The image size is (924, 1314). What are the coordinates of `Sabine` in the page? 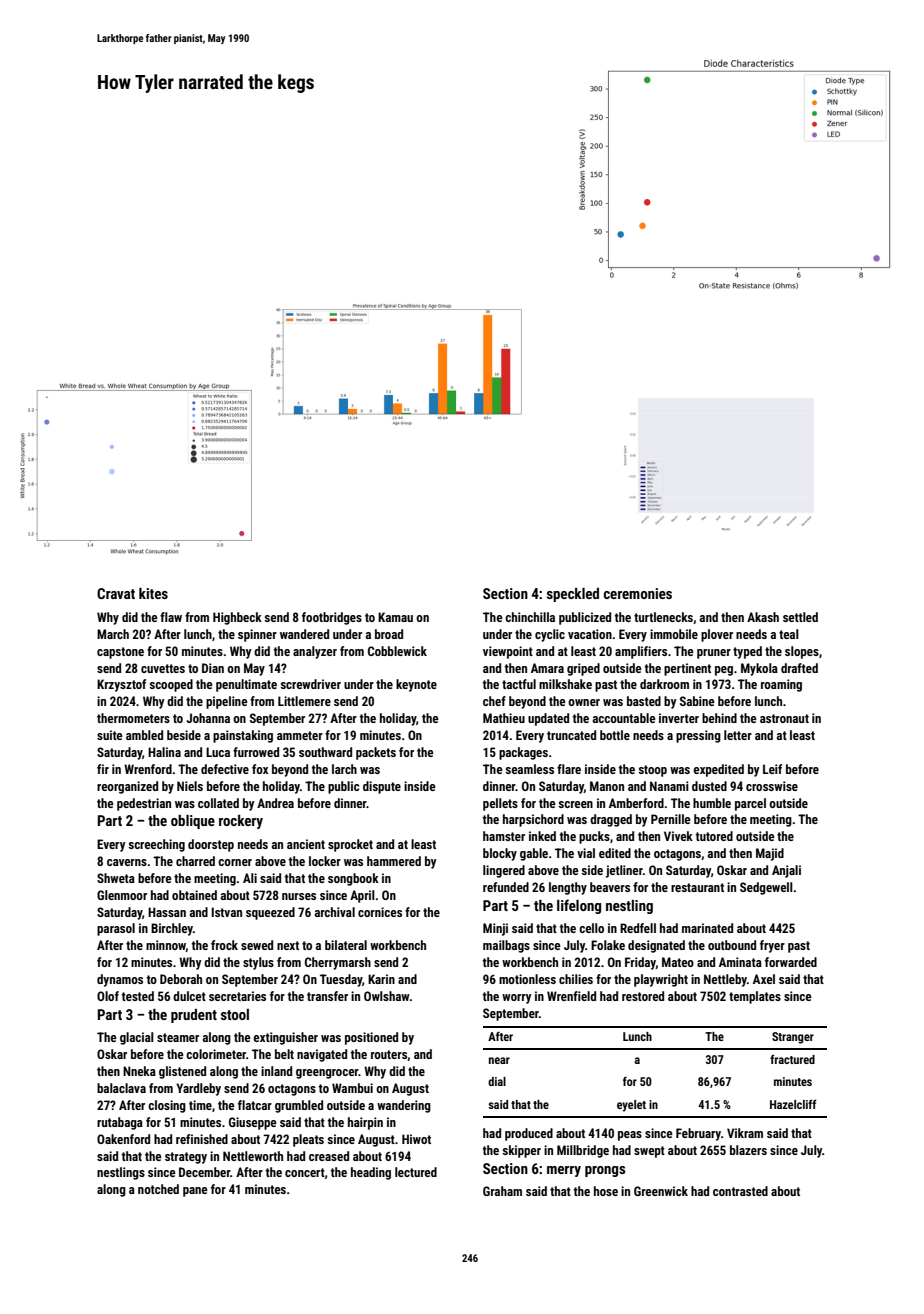 It's located at (697, 701).
